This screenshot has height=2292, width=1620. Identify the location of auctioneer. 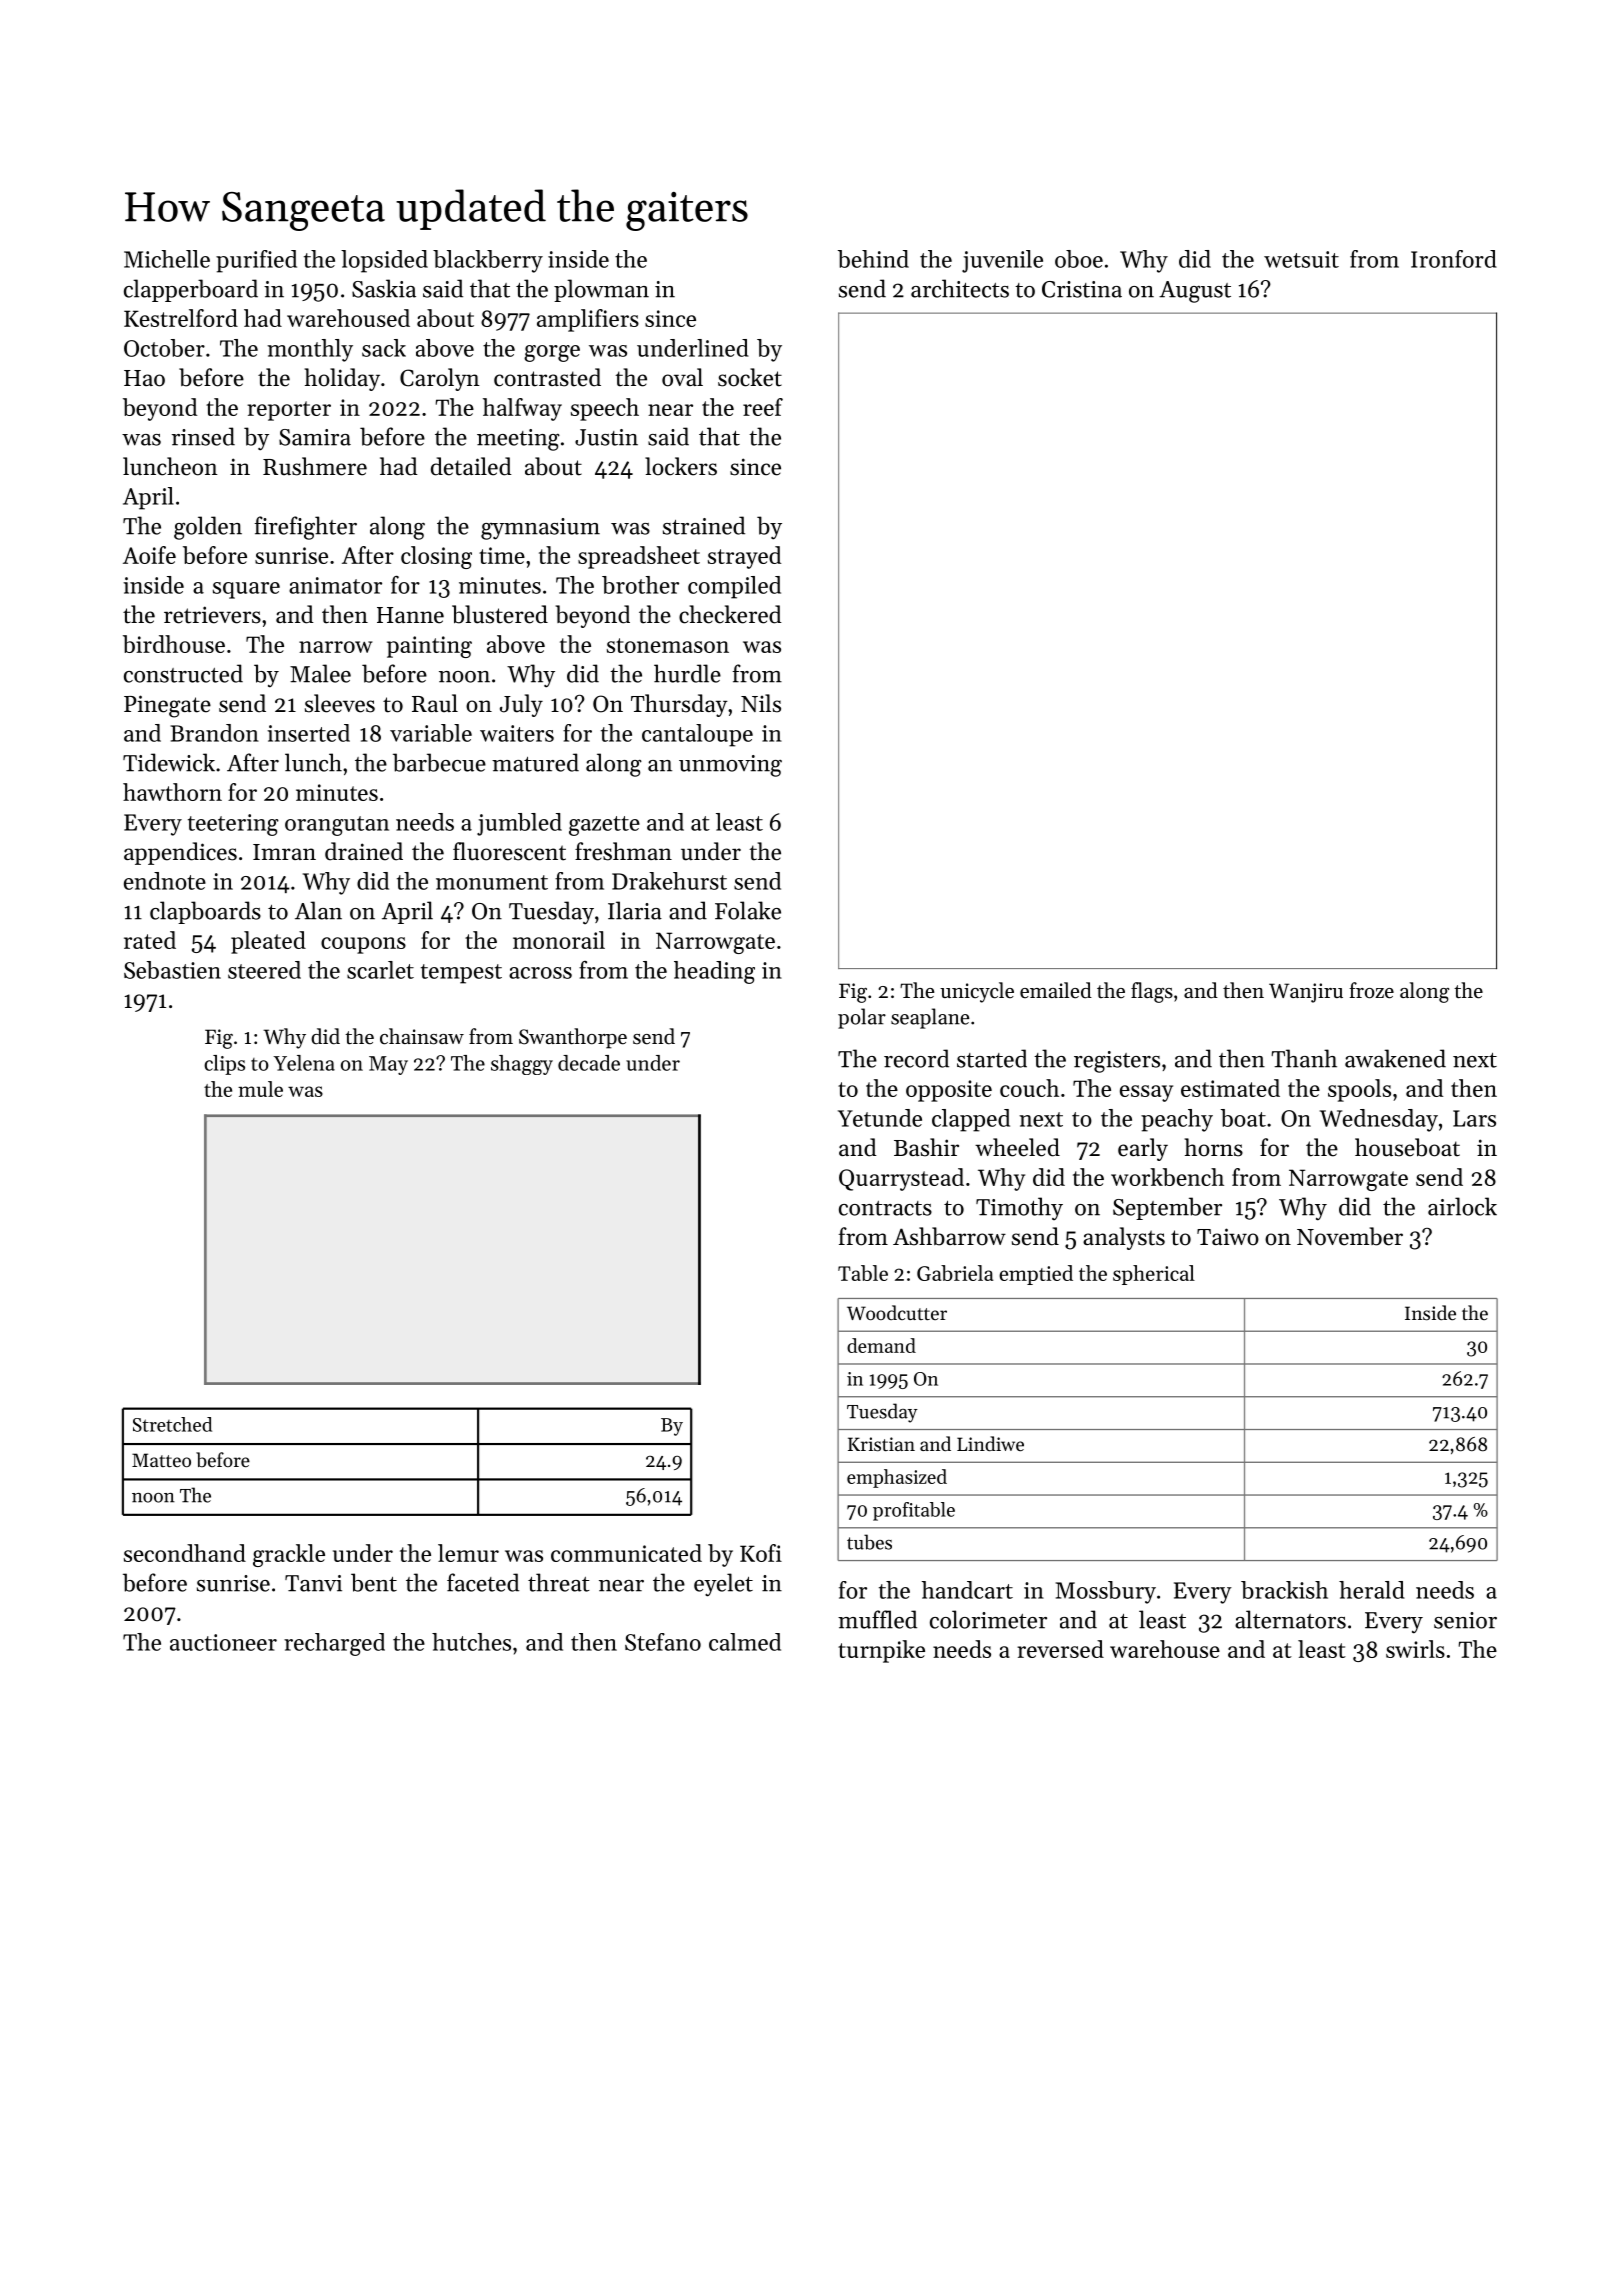
(223, 1642).
